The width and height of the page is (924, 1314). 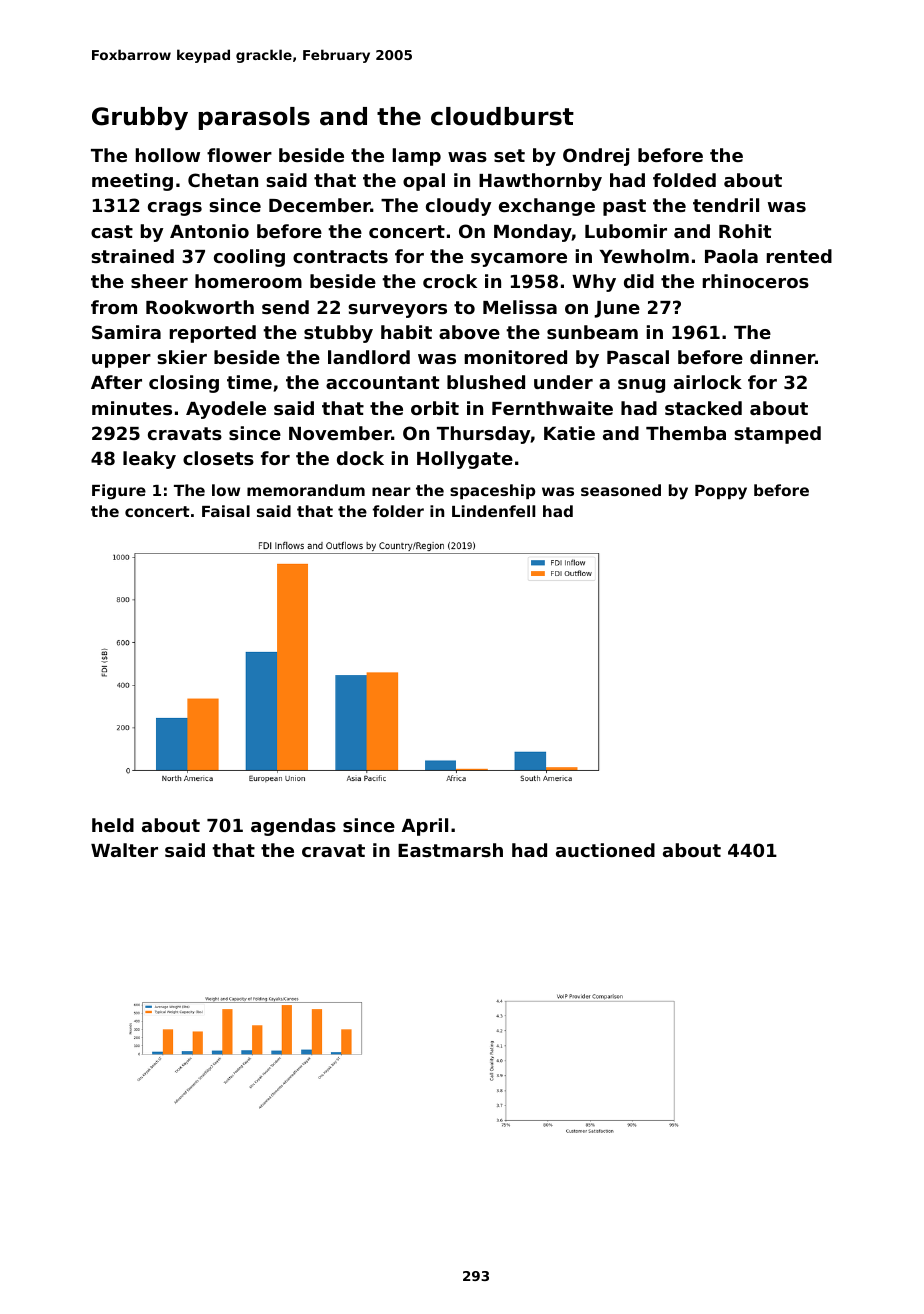 I want to click on Grubby, so click(x=140, y=118).
